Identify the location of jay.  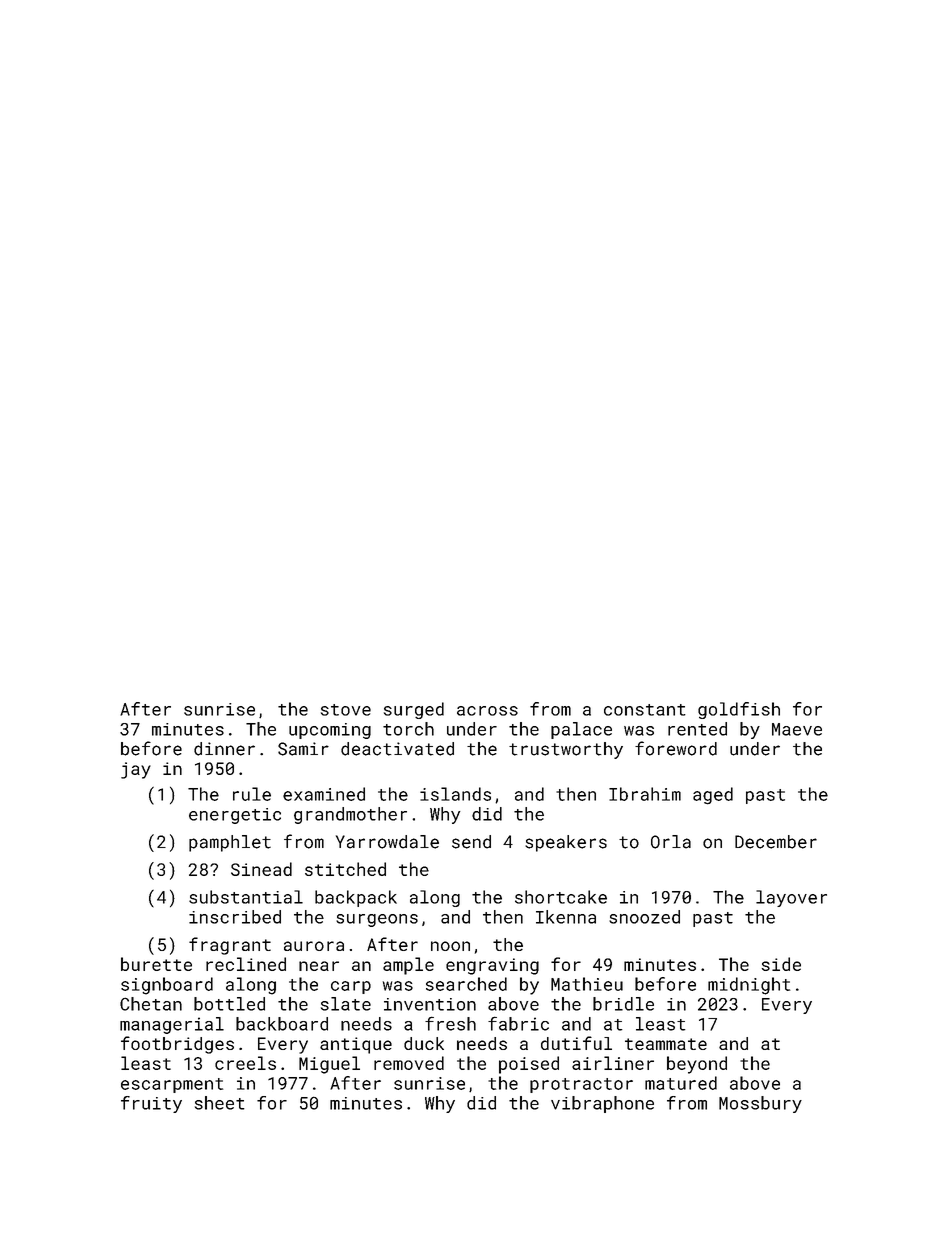
(136, 770).
